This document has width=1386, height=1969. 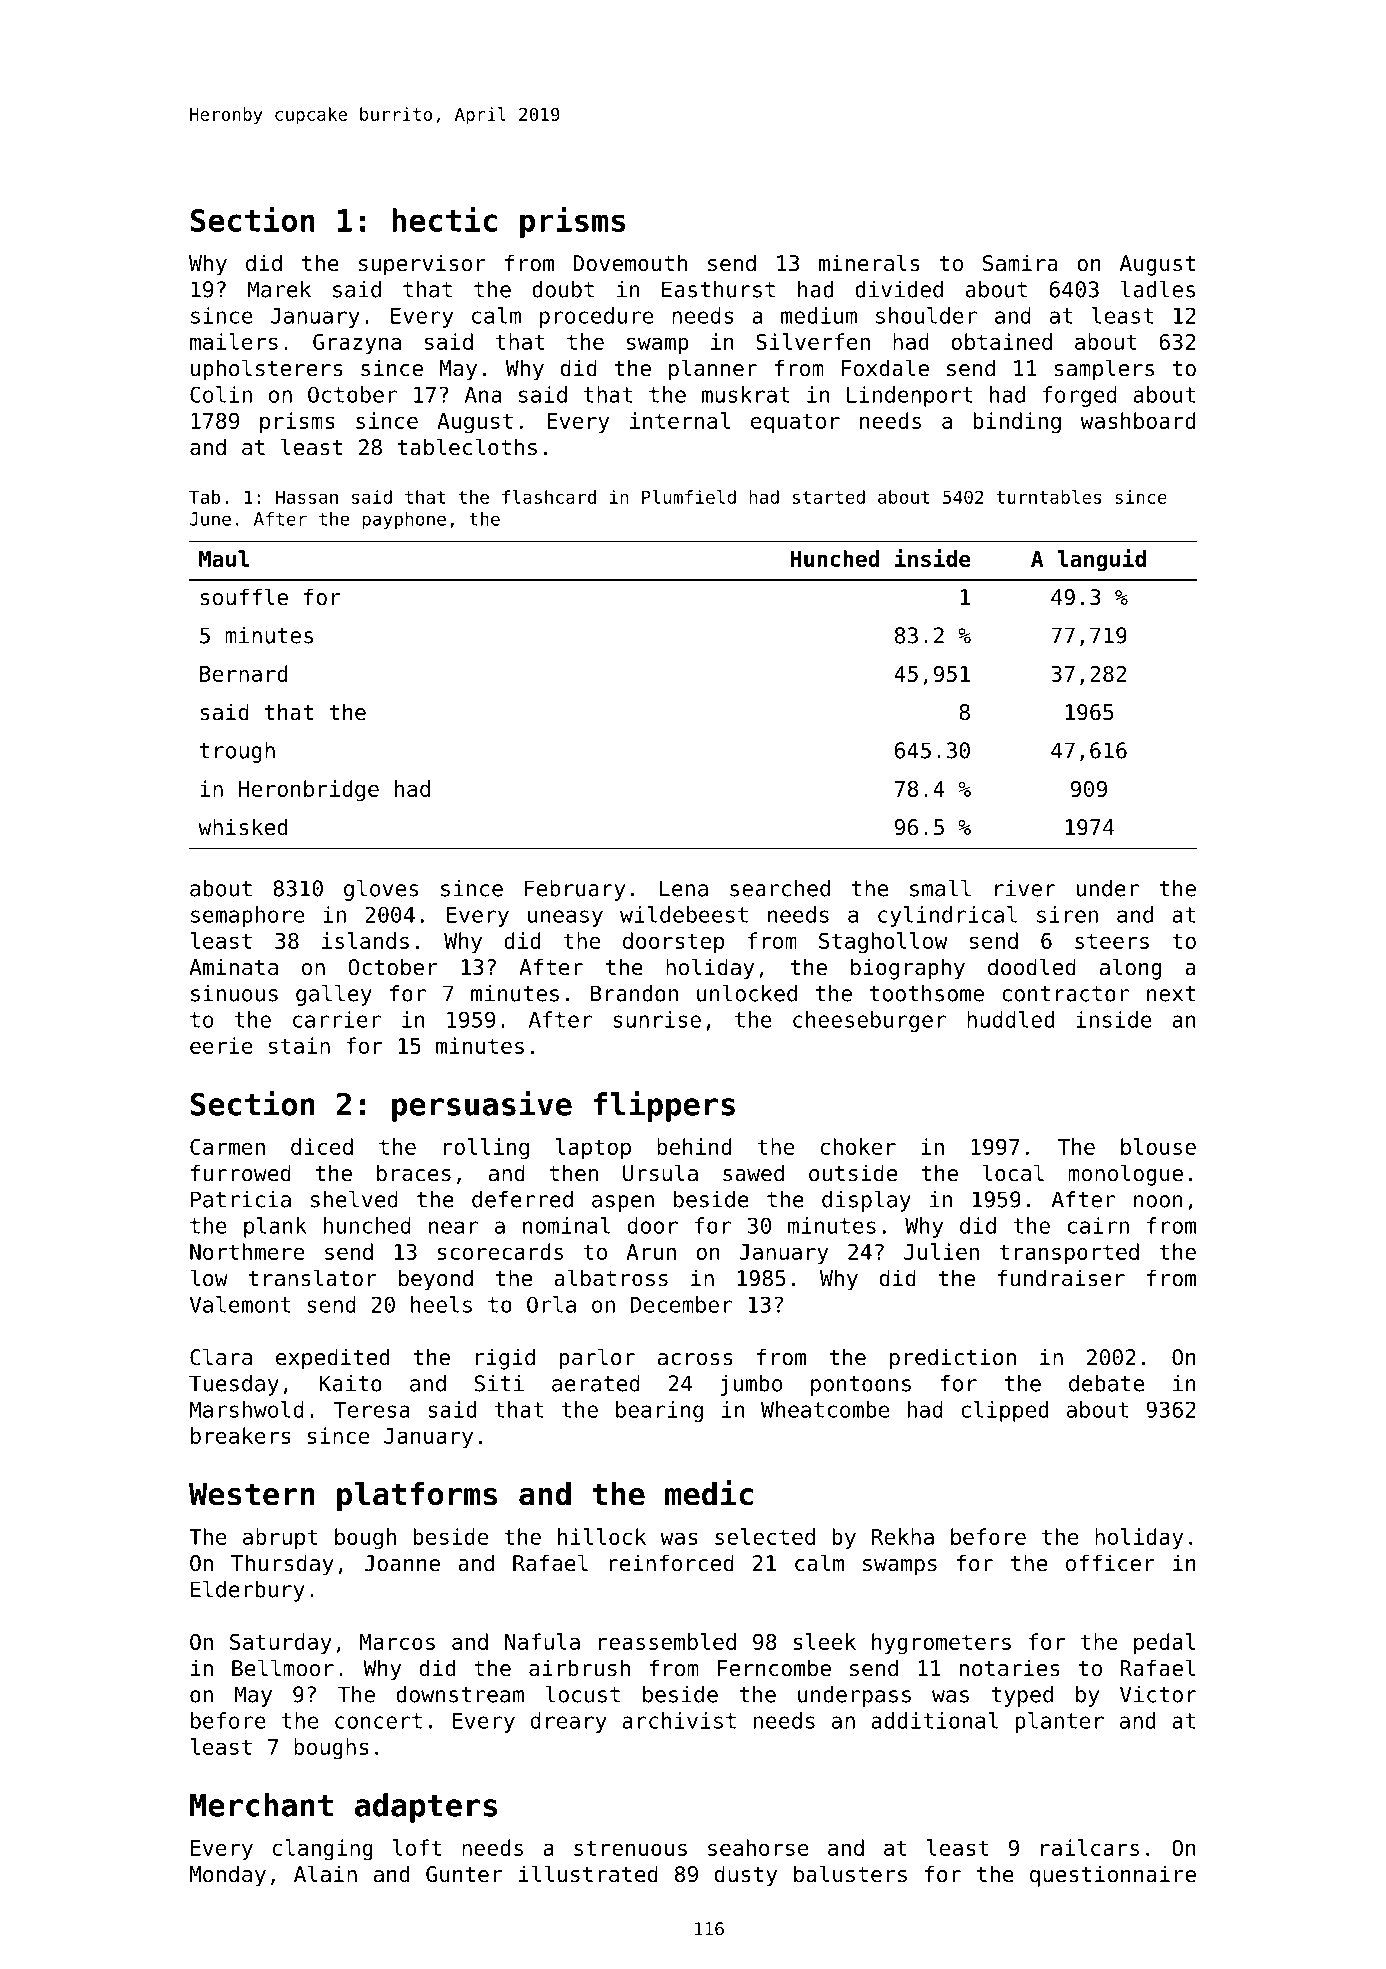 What do you see at coordinates (780, 888) in the document?
I see `searched` at bounding box center [780, 888].
